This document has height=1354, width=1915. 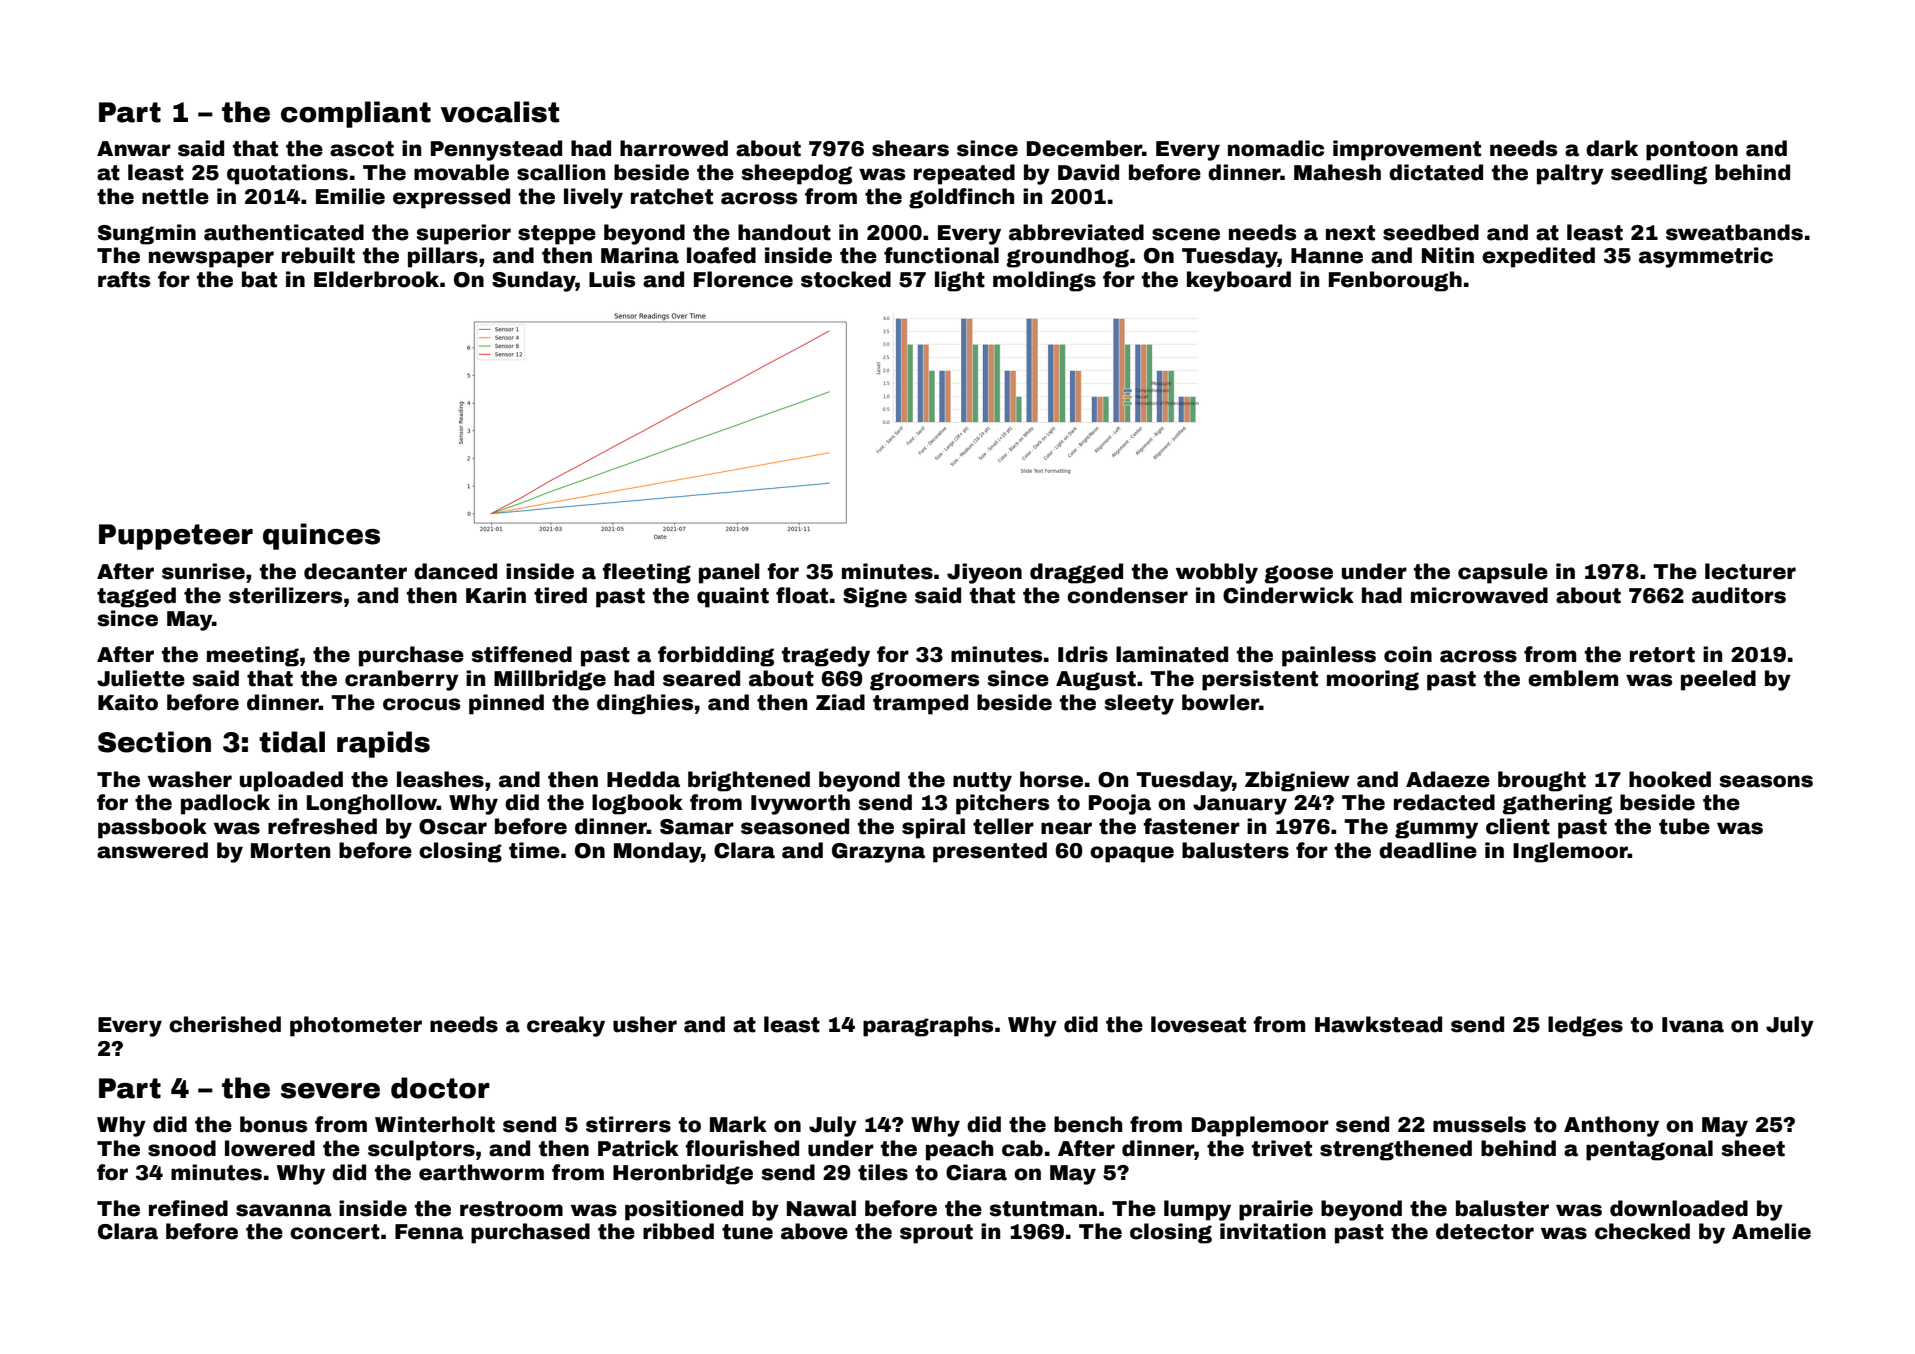 What do you see at coordinates (290, 851) in the document?
I see `Morten` at bounding box center [290, 851].
